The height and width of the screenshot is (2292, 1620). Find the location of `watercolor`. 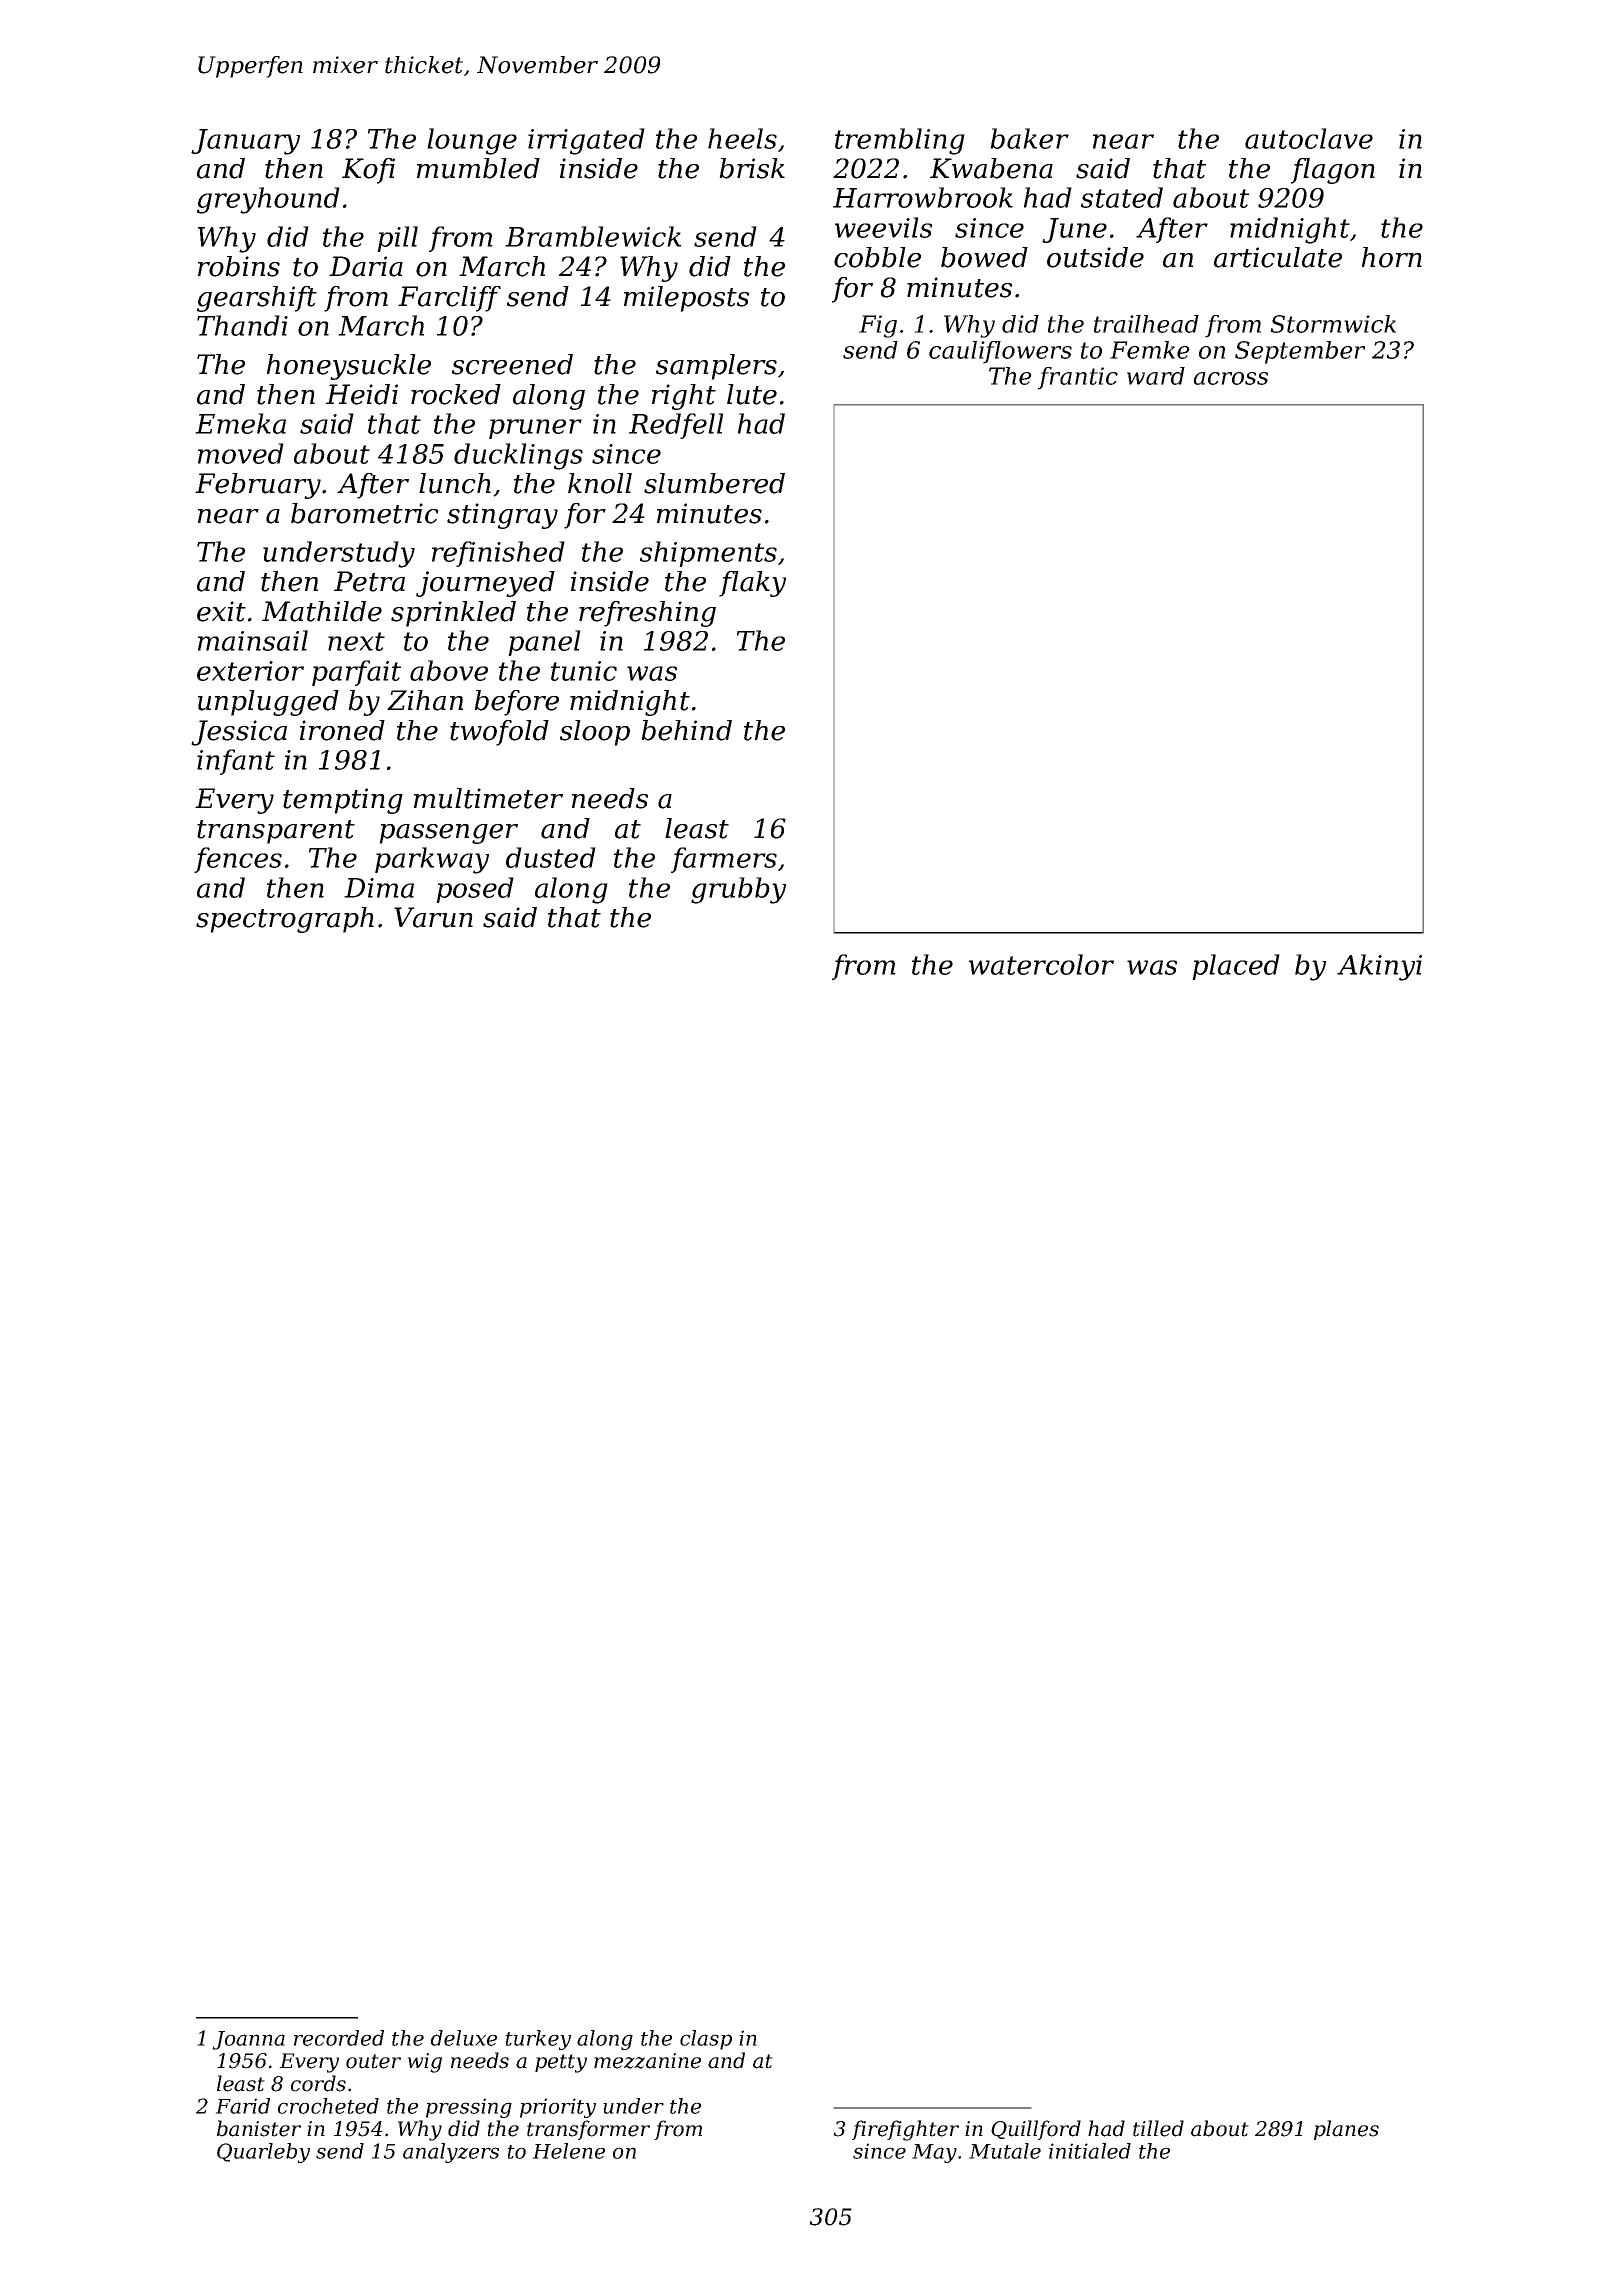

watercolor is located at coordinates (1041, 964).
